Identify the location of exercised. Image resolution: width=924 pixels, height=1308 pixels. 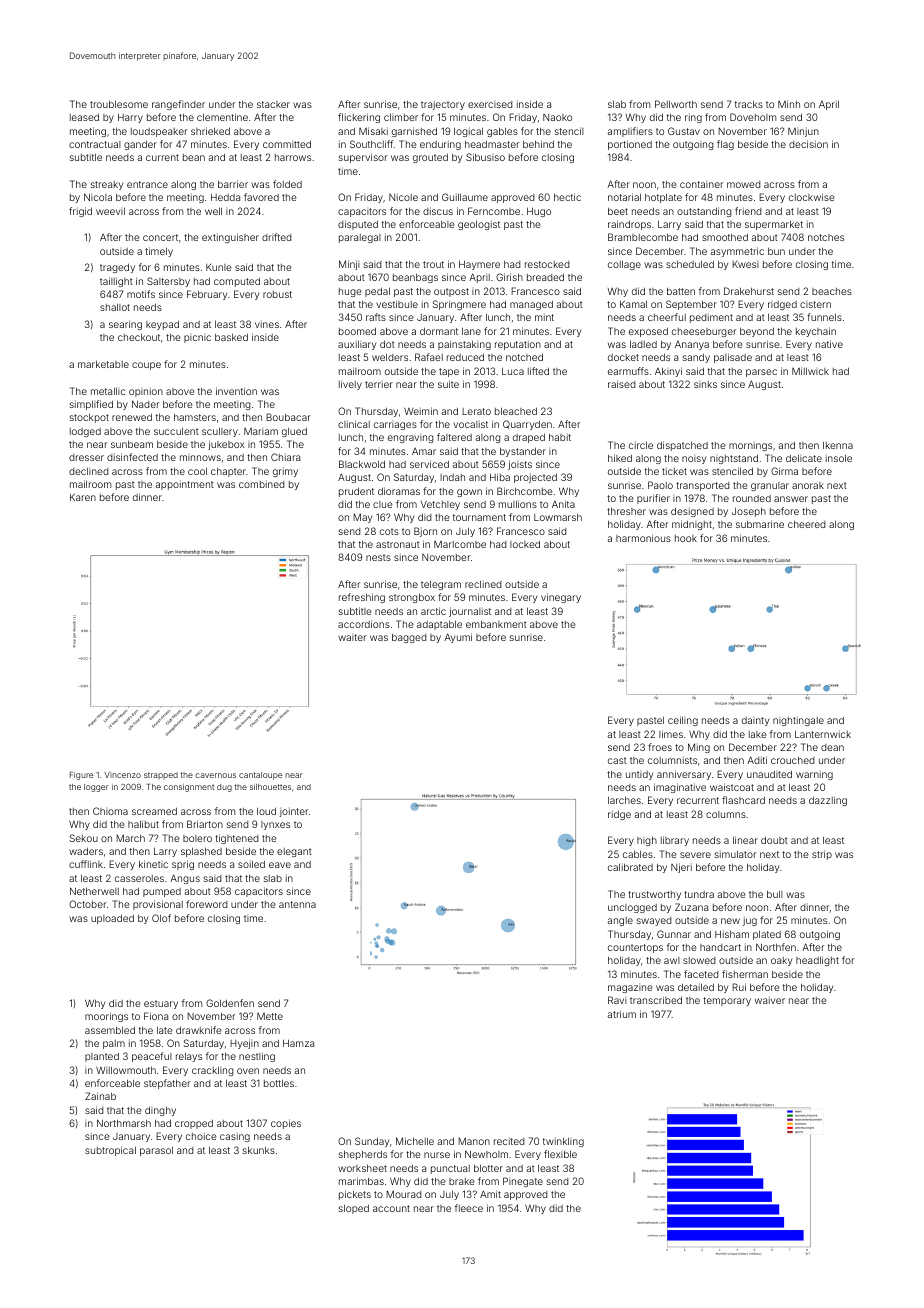
(490, 104).
